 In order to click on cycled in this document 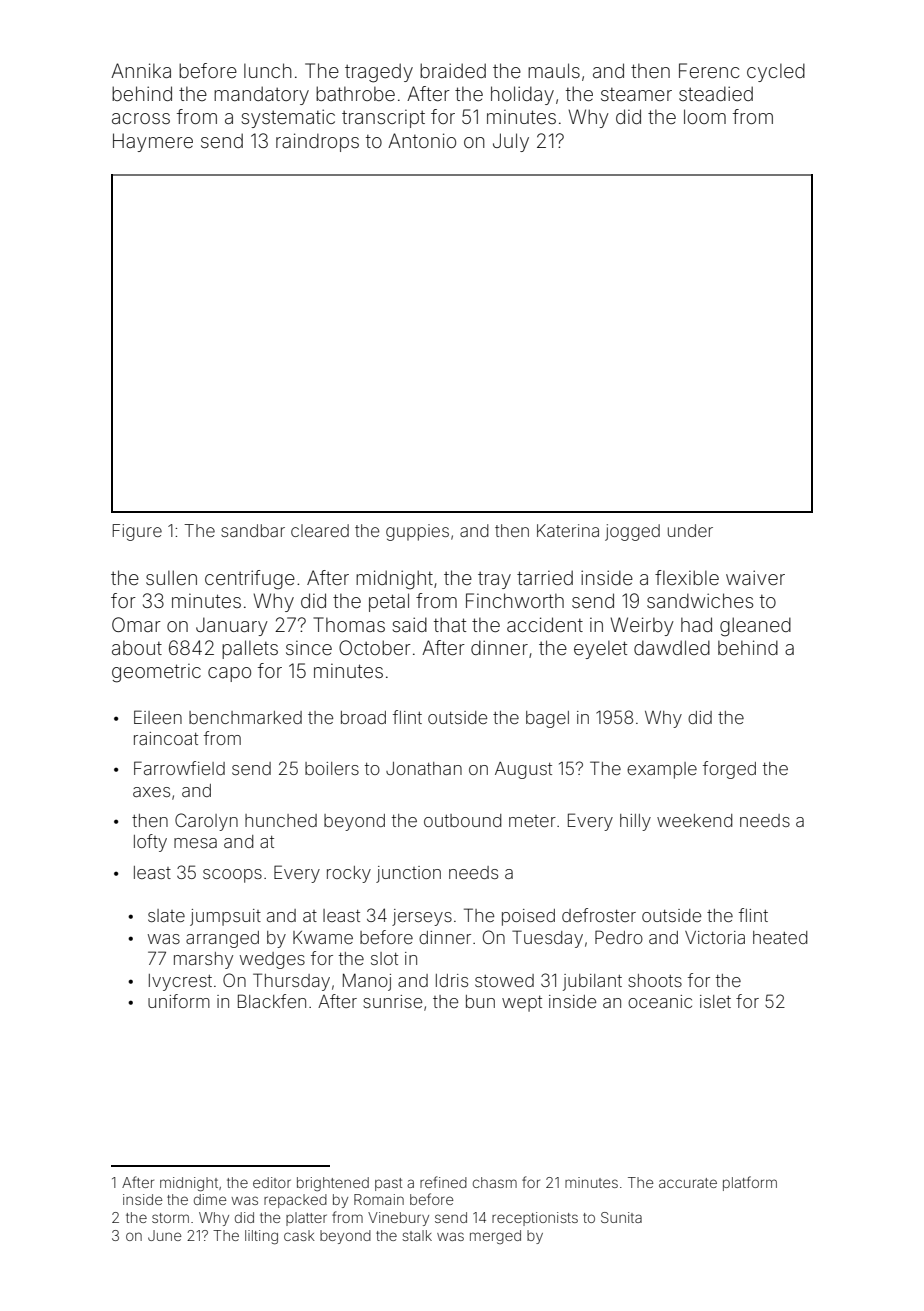, I will do `click(776, 72)`.
